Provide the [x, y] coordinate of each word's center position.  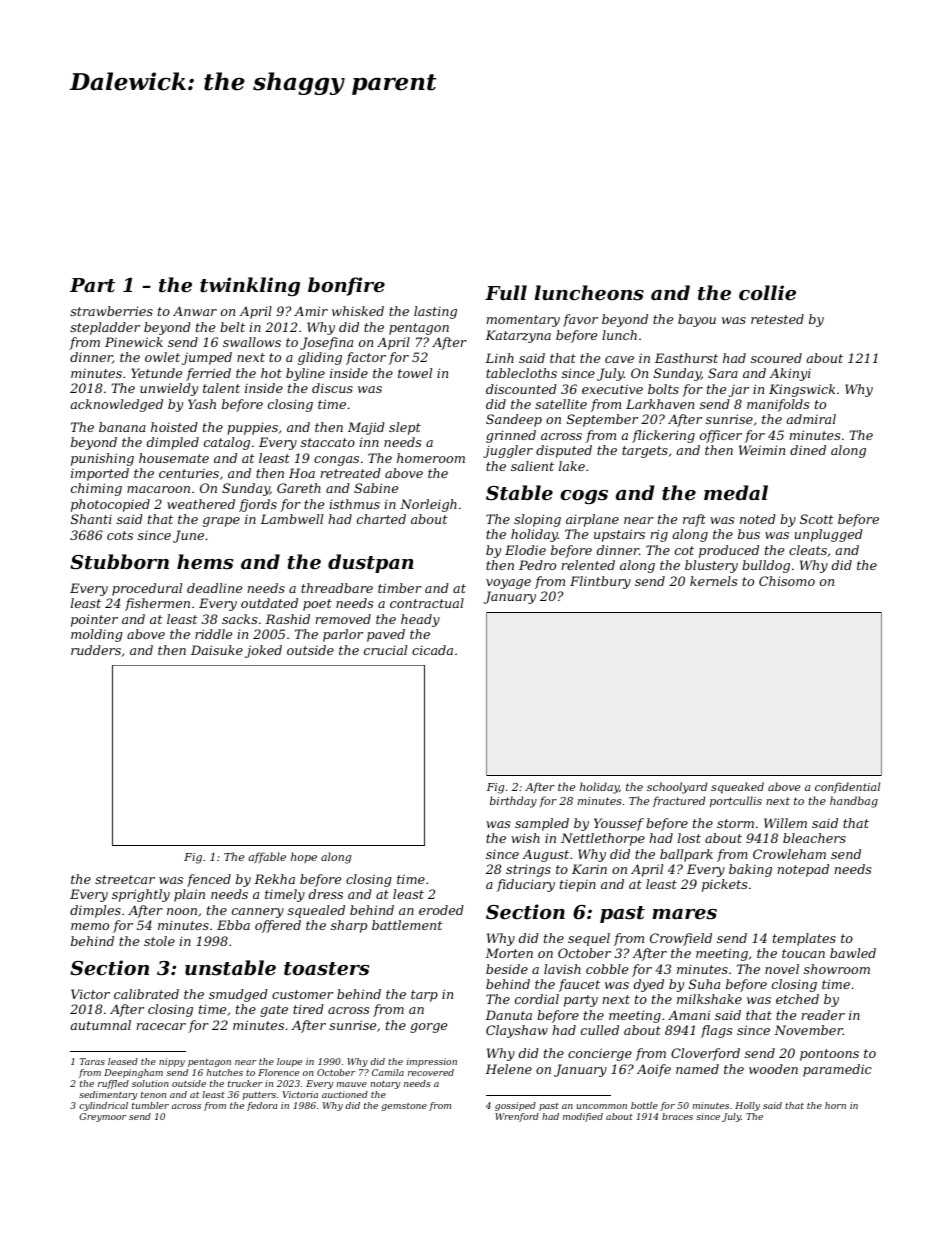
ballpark [686, 855]
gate [274, 1011]
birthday [513, 802]
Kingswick [802, 390]
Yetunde [156, 373]
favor [580, 320]
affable [267, 857]
